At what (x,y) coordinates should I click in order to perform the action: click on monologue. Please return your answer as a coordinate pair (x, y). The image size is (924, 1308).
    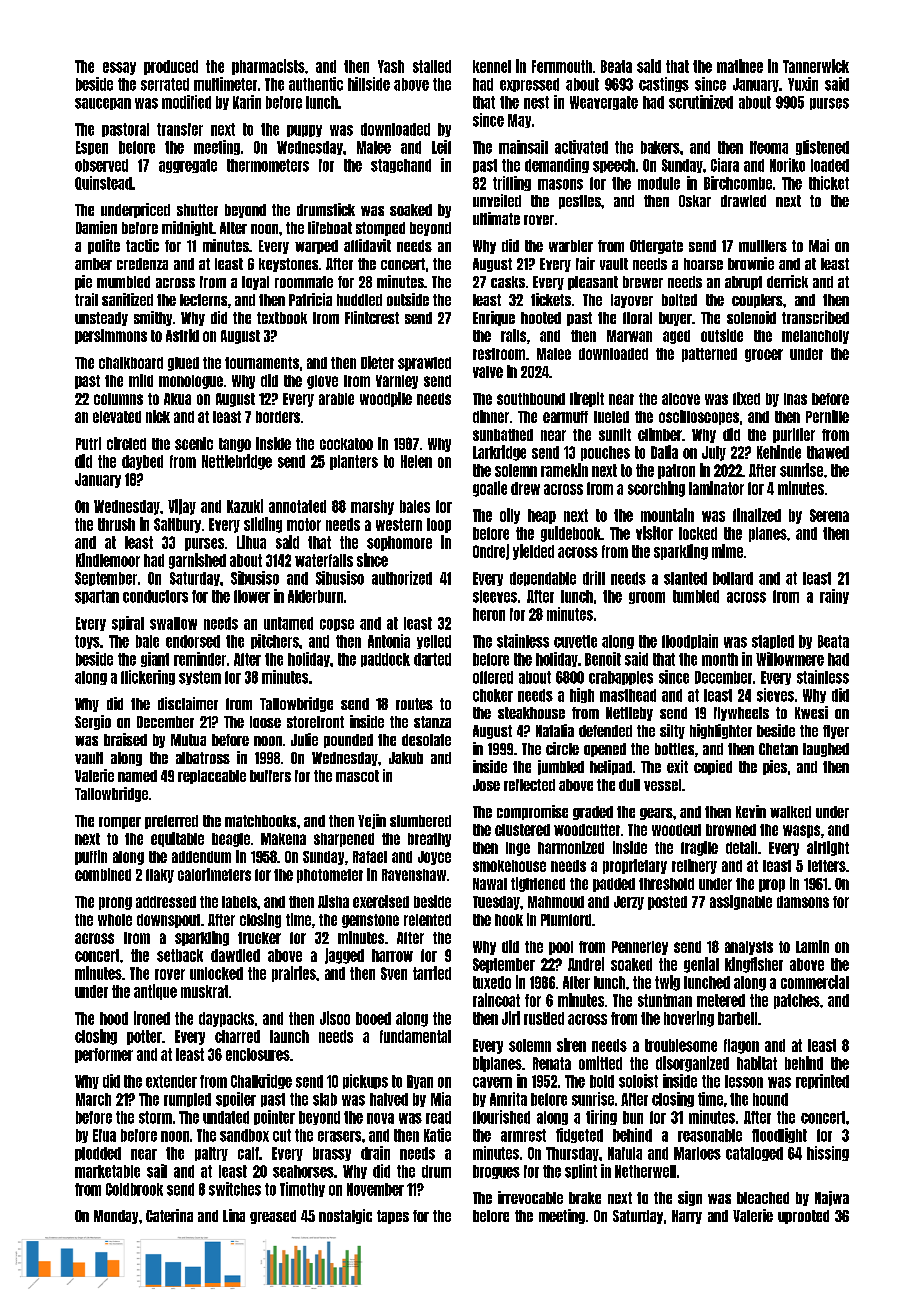
    Looking at the image, I should click on (191, 382).
